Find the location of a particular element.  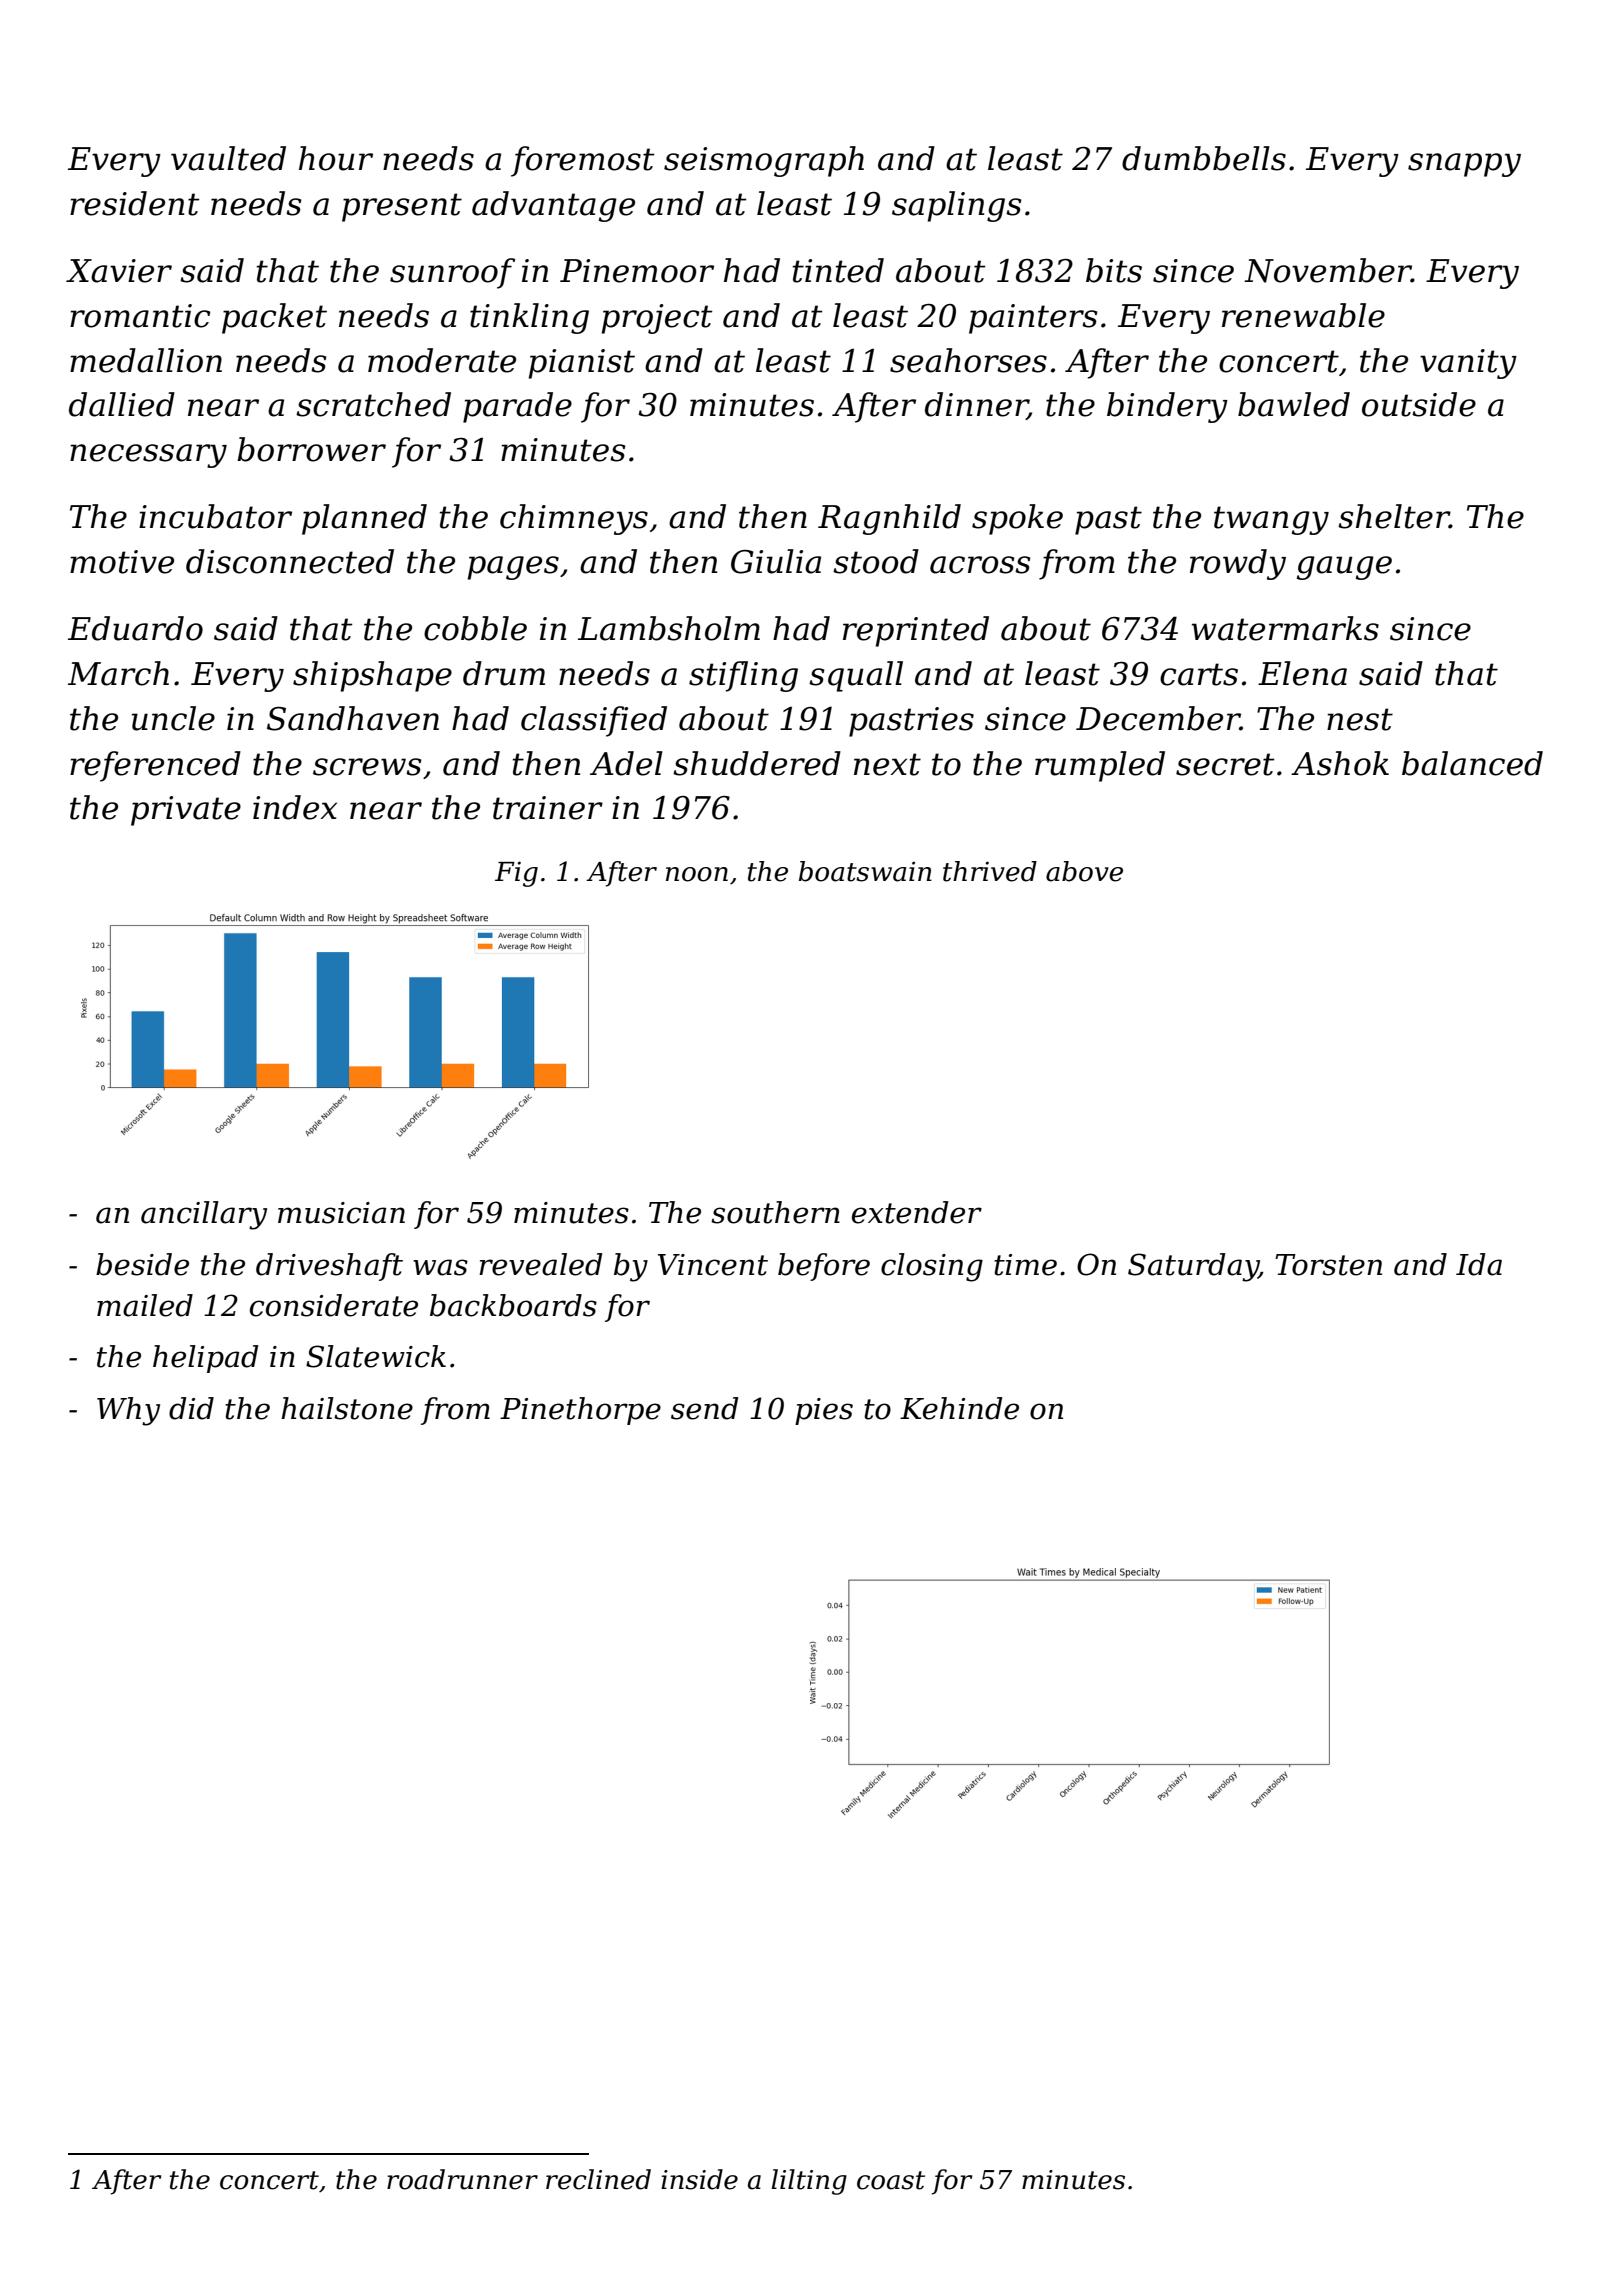

Kehinde is located at coordinates (959, 1408).
